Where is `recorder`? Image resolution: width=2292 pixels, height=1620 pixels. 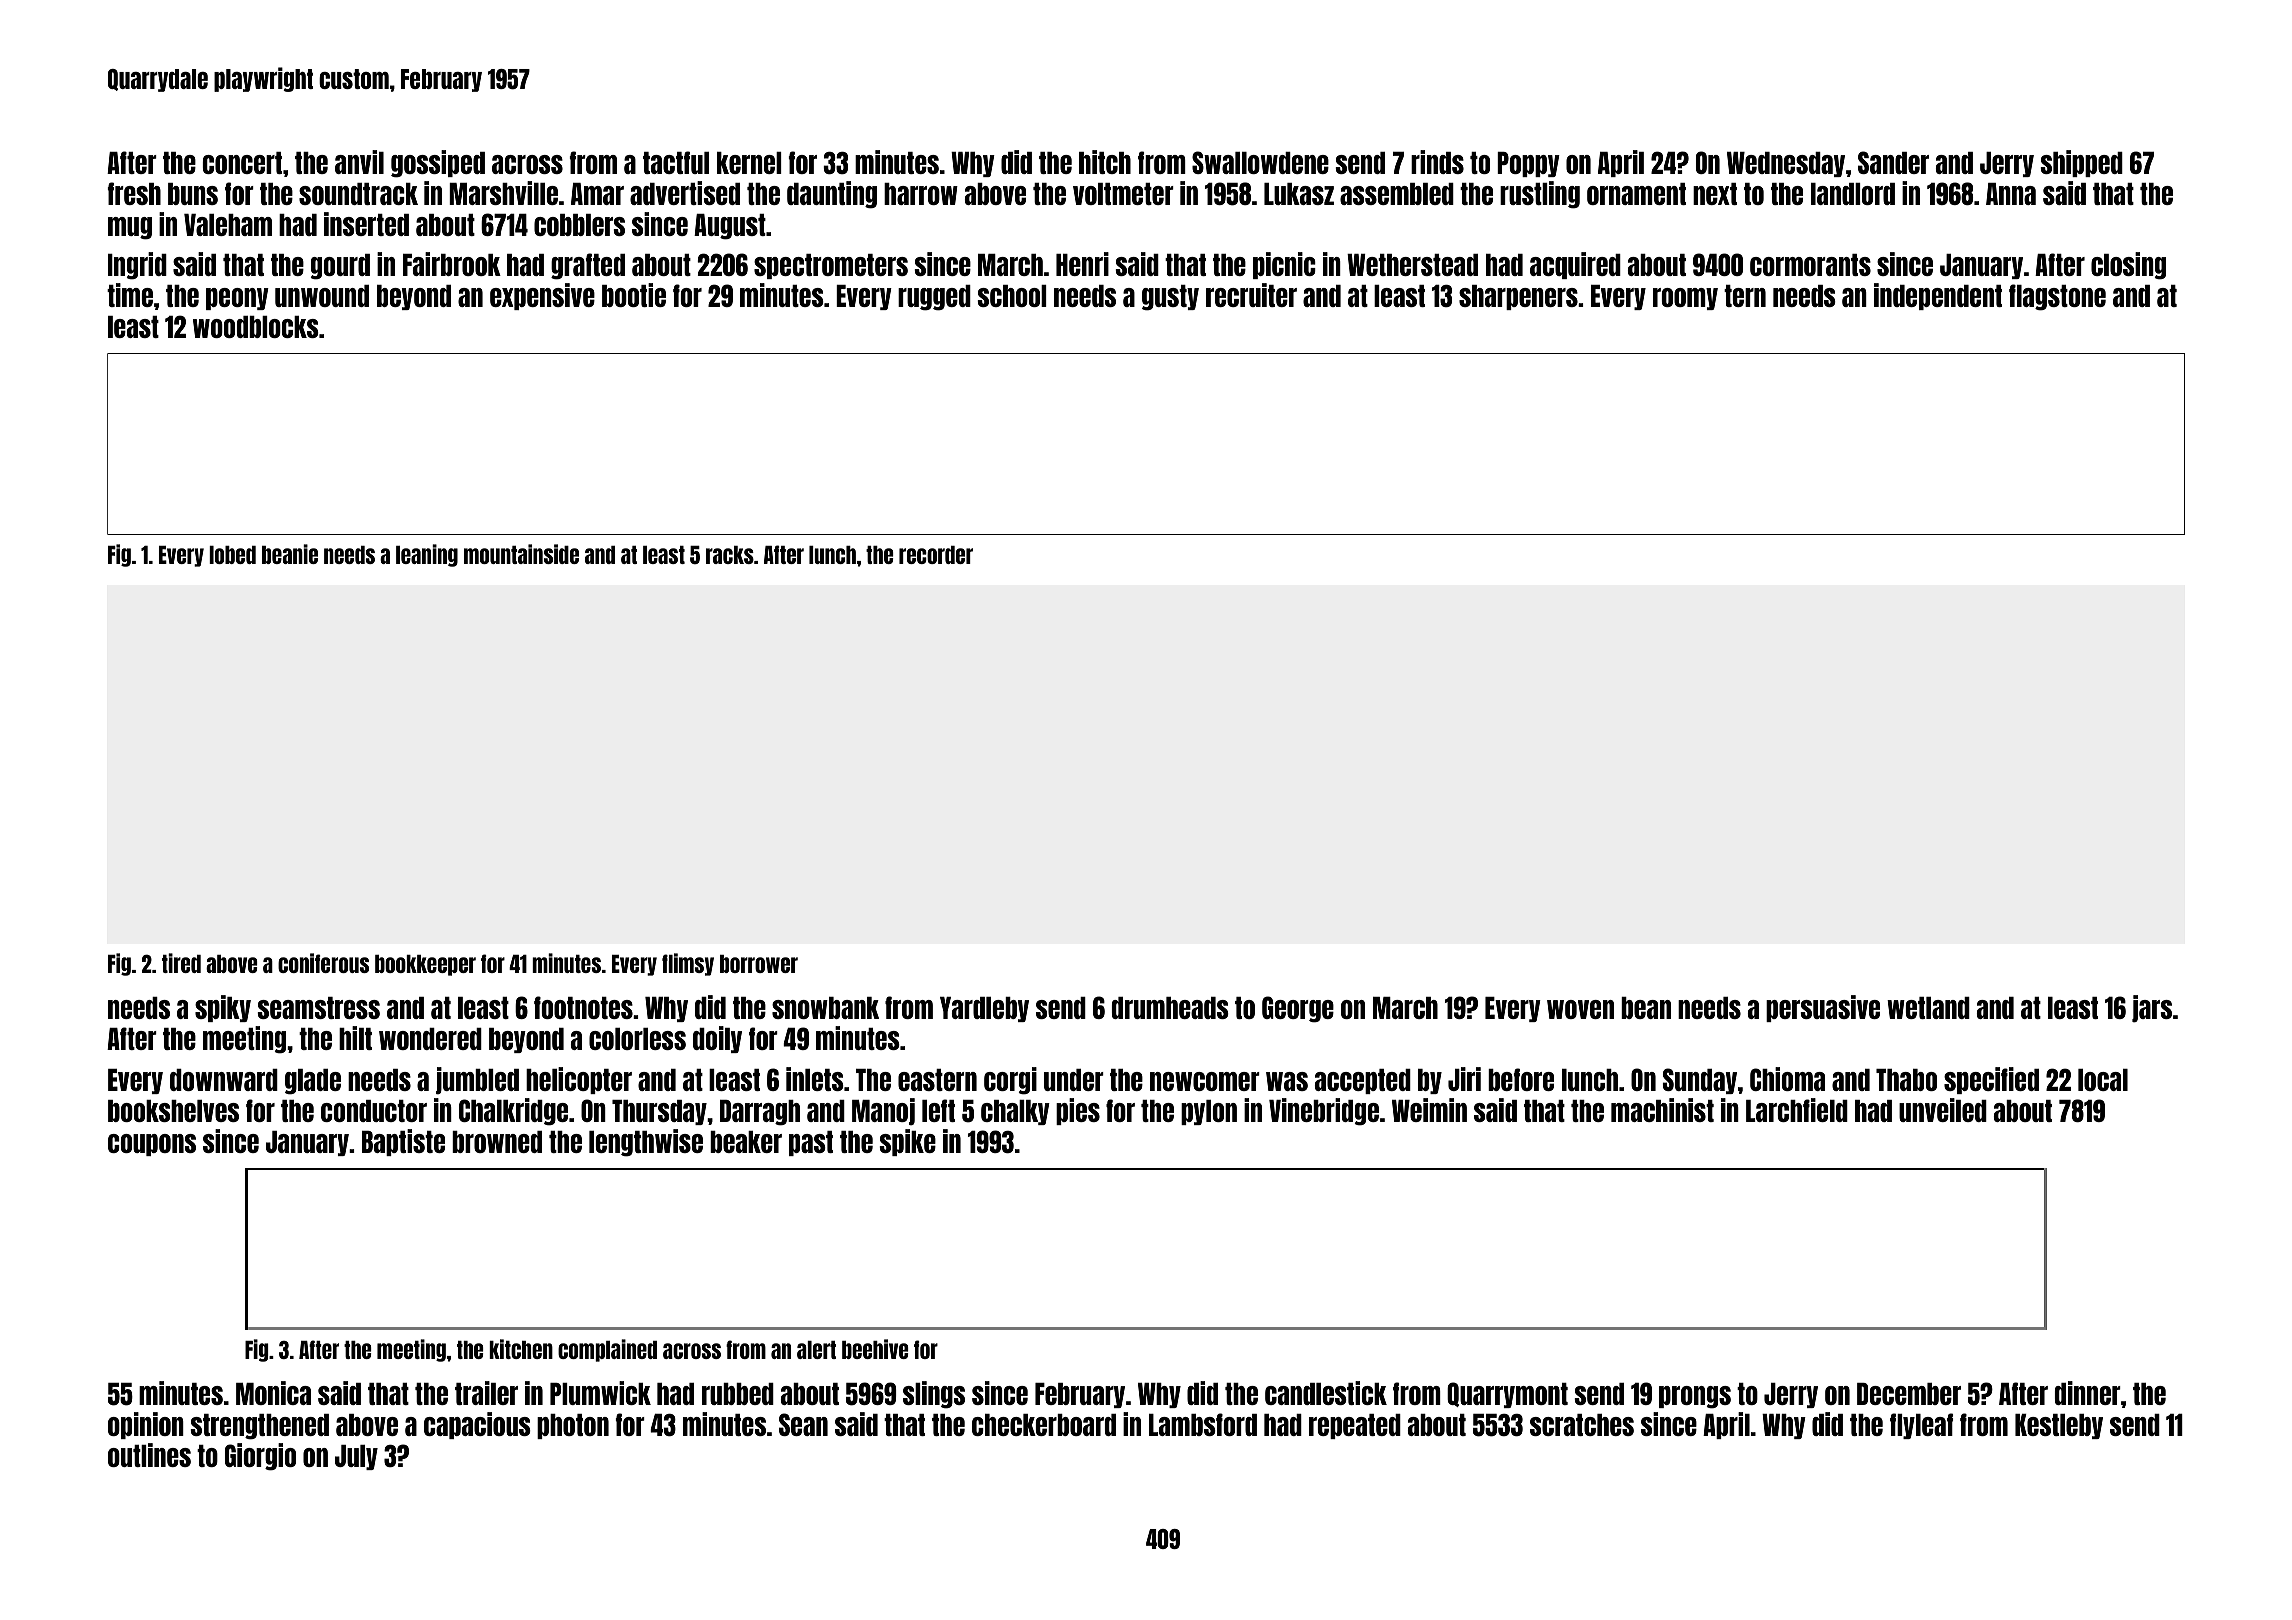 recorder is located at coordinates (936, 555).
